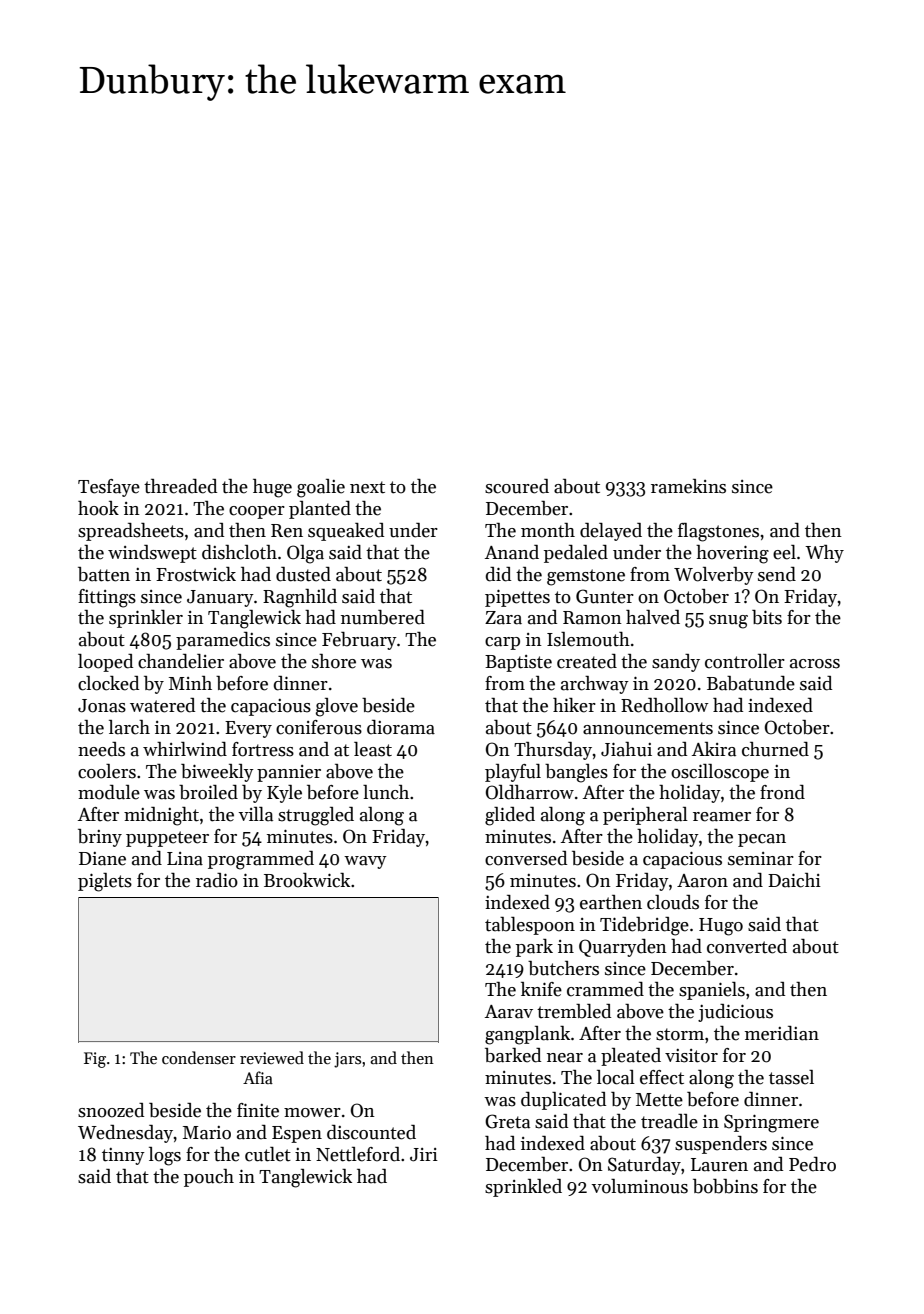 The image size is (924, 1314). What do you see at coordinates (424, 1155) in the screenshot?
I see `Jiri` at bounding box center [424, 1155].
